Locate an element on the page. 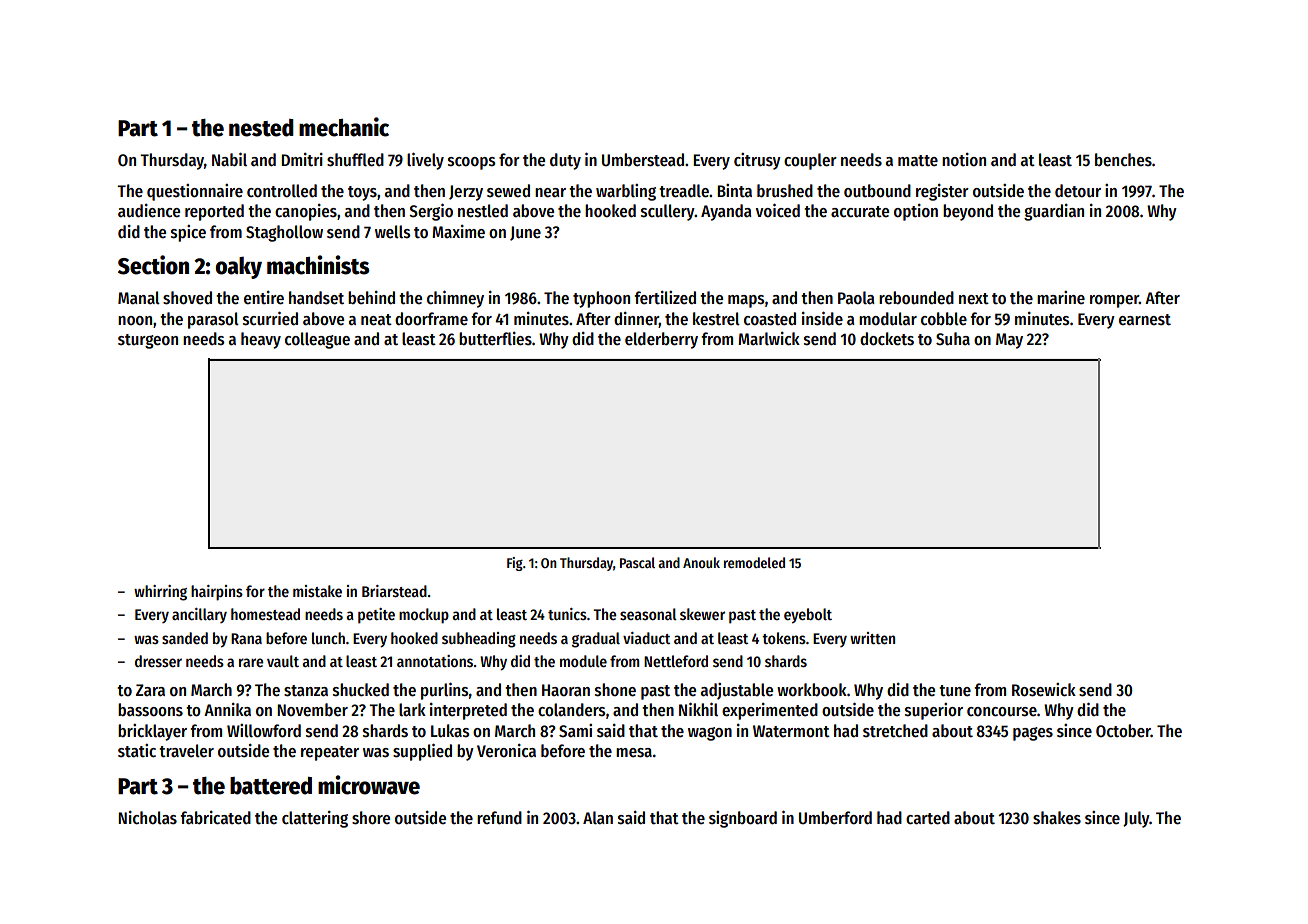 This image has height=924, width=1308. coupler is located at coordinates (810, 161).
